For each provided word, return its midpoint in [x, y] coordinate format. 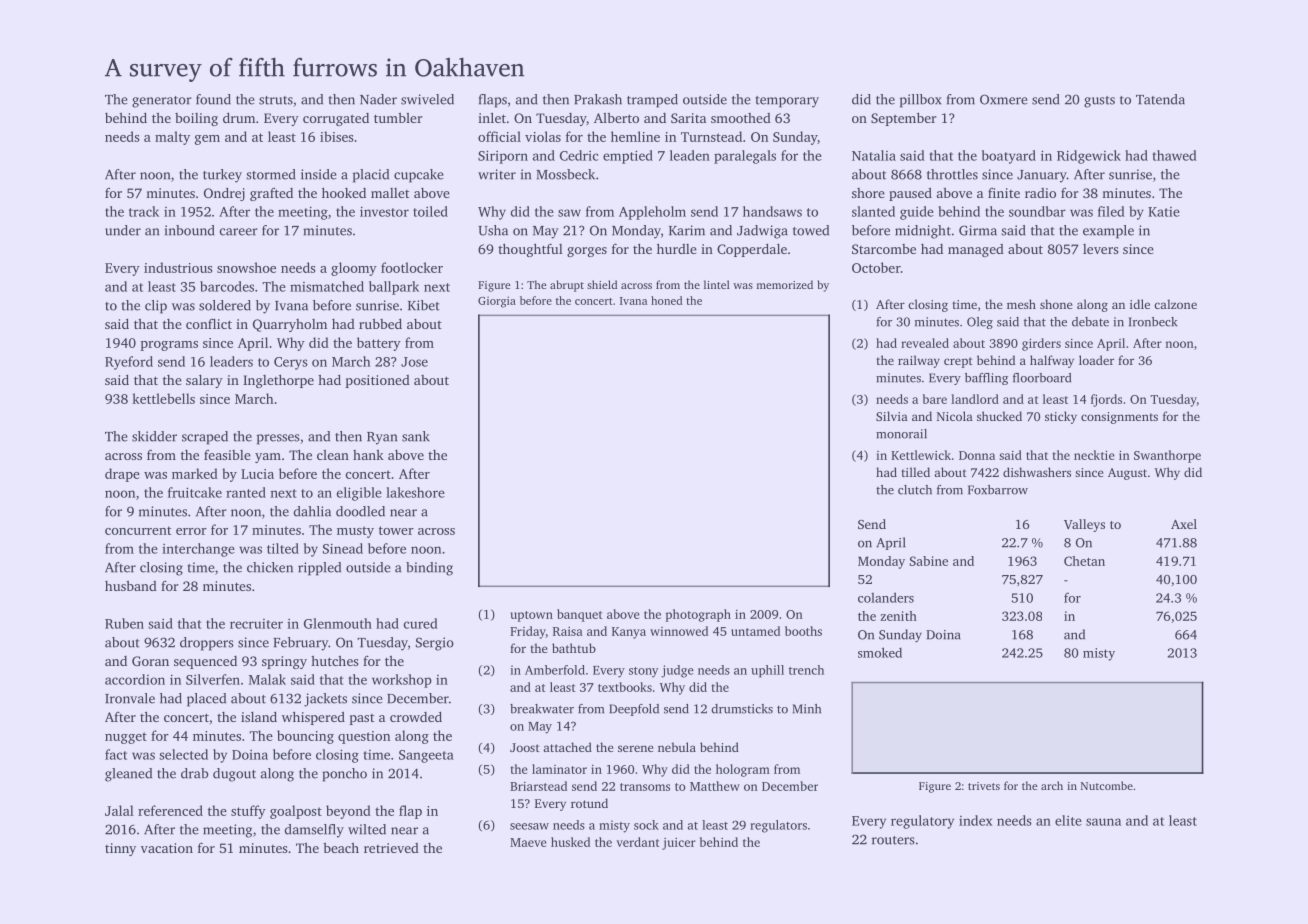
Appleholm [652, 213]
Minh [807, 709]
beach [341, 848]
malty [172, 138]
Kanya [629, 633]
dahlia [312, 511]
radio [1040, 193]
